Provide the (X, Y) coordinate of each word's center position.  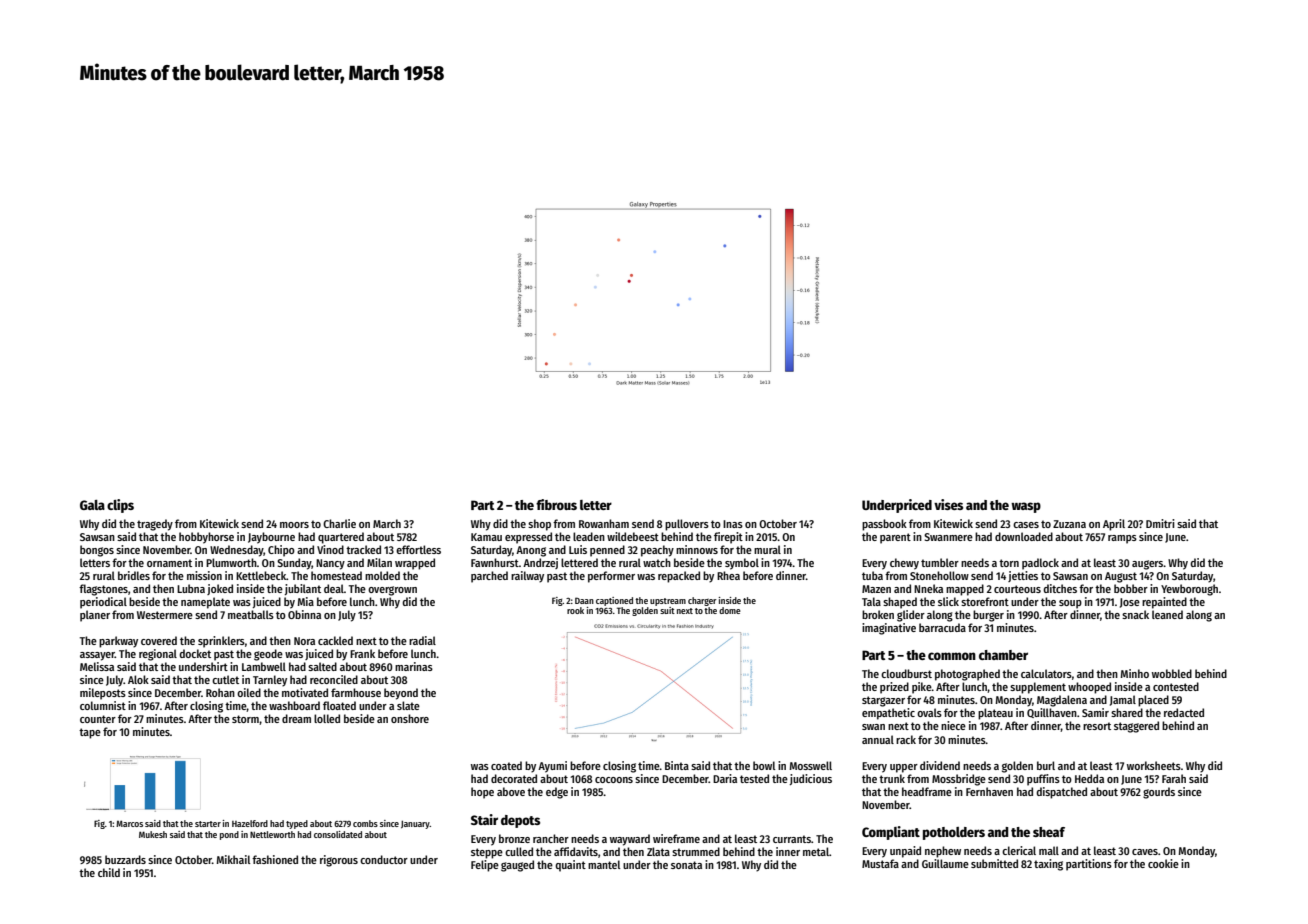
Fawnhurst (495, 562)
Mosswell (811, 765)
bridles (134, 575)
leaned (1167, 614)
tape (90, 733)
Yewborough (1189, 590)
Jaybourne (271, 538)
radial (422, 640)
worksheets (1154, 765)
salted (322, 666)
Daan (584, 600)
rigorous (339, 861)
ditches (1060, 588)
